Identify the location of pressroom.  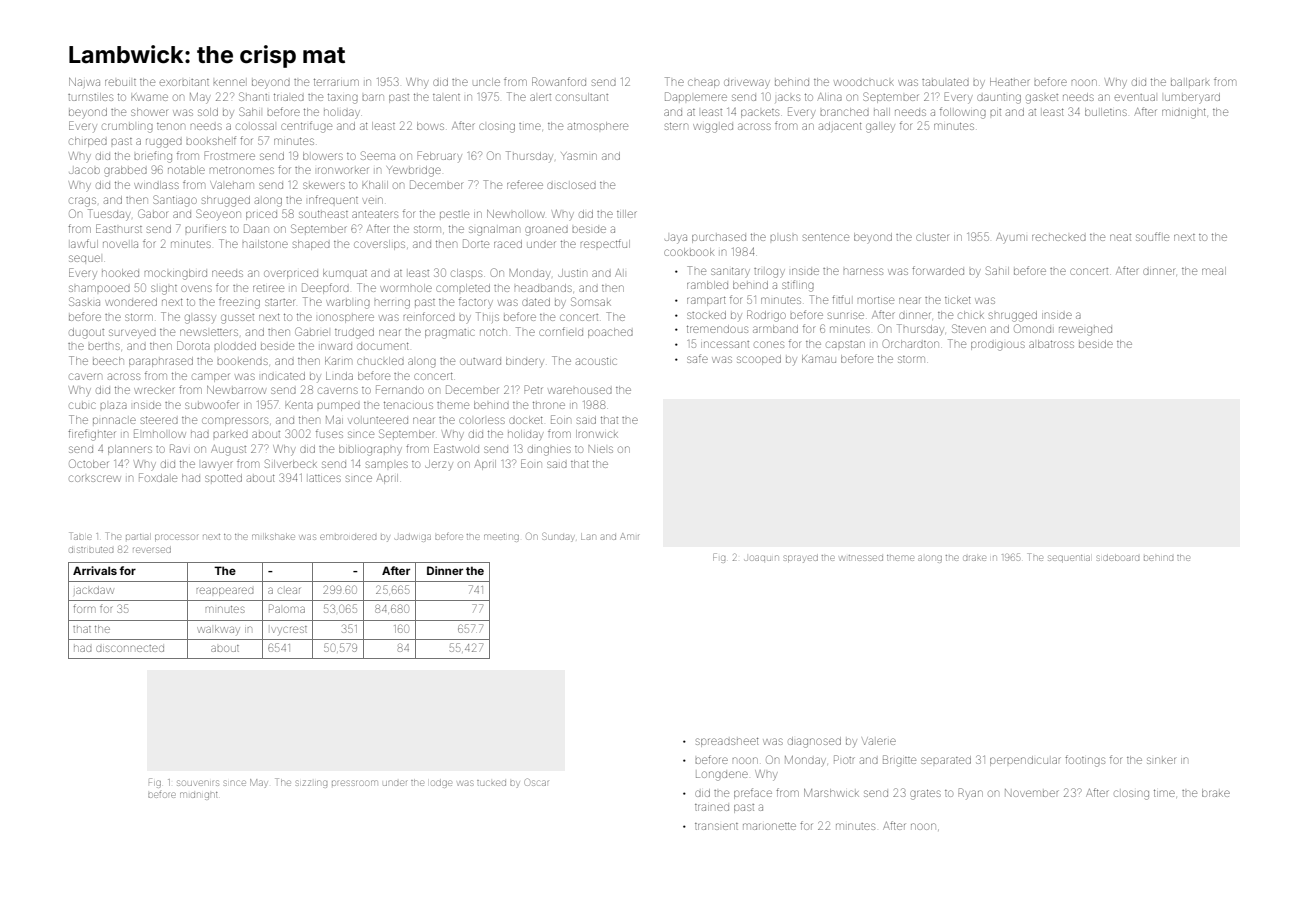
(354, 783).
